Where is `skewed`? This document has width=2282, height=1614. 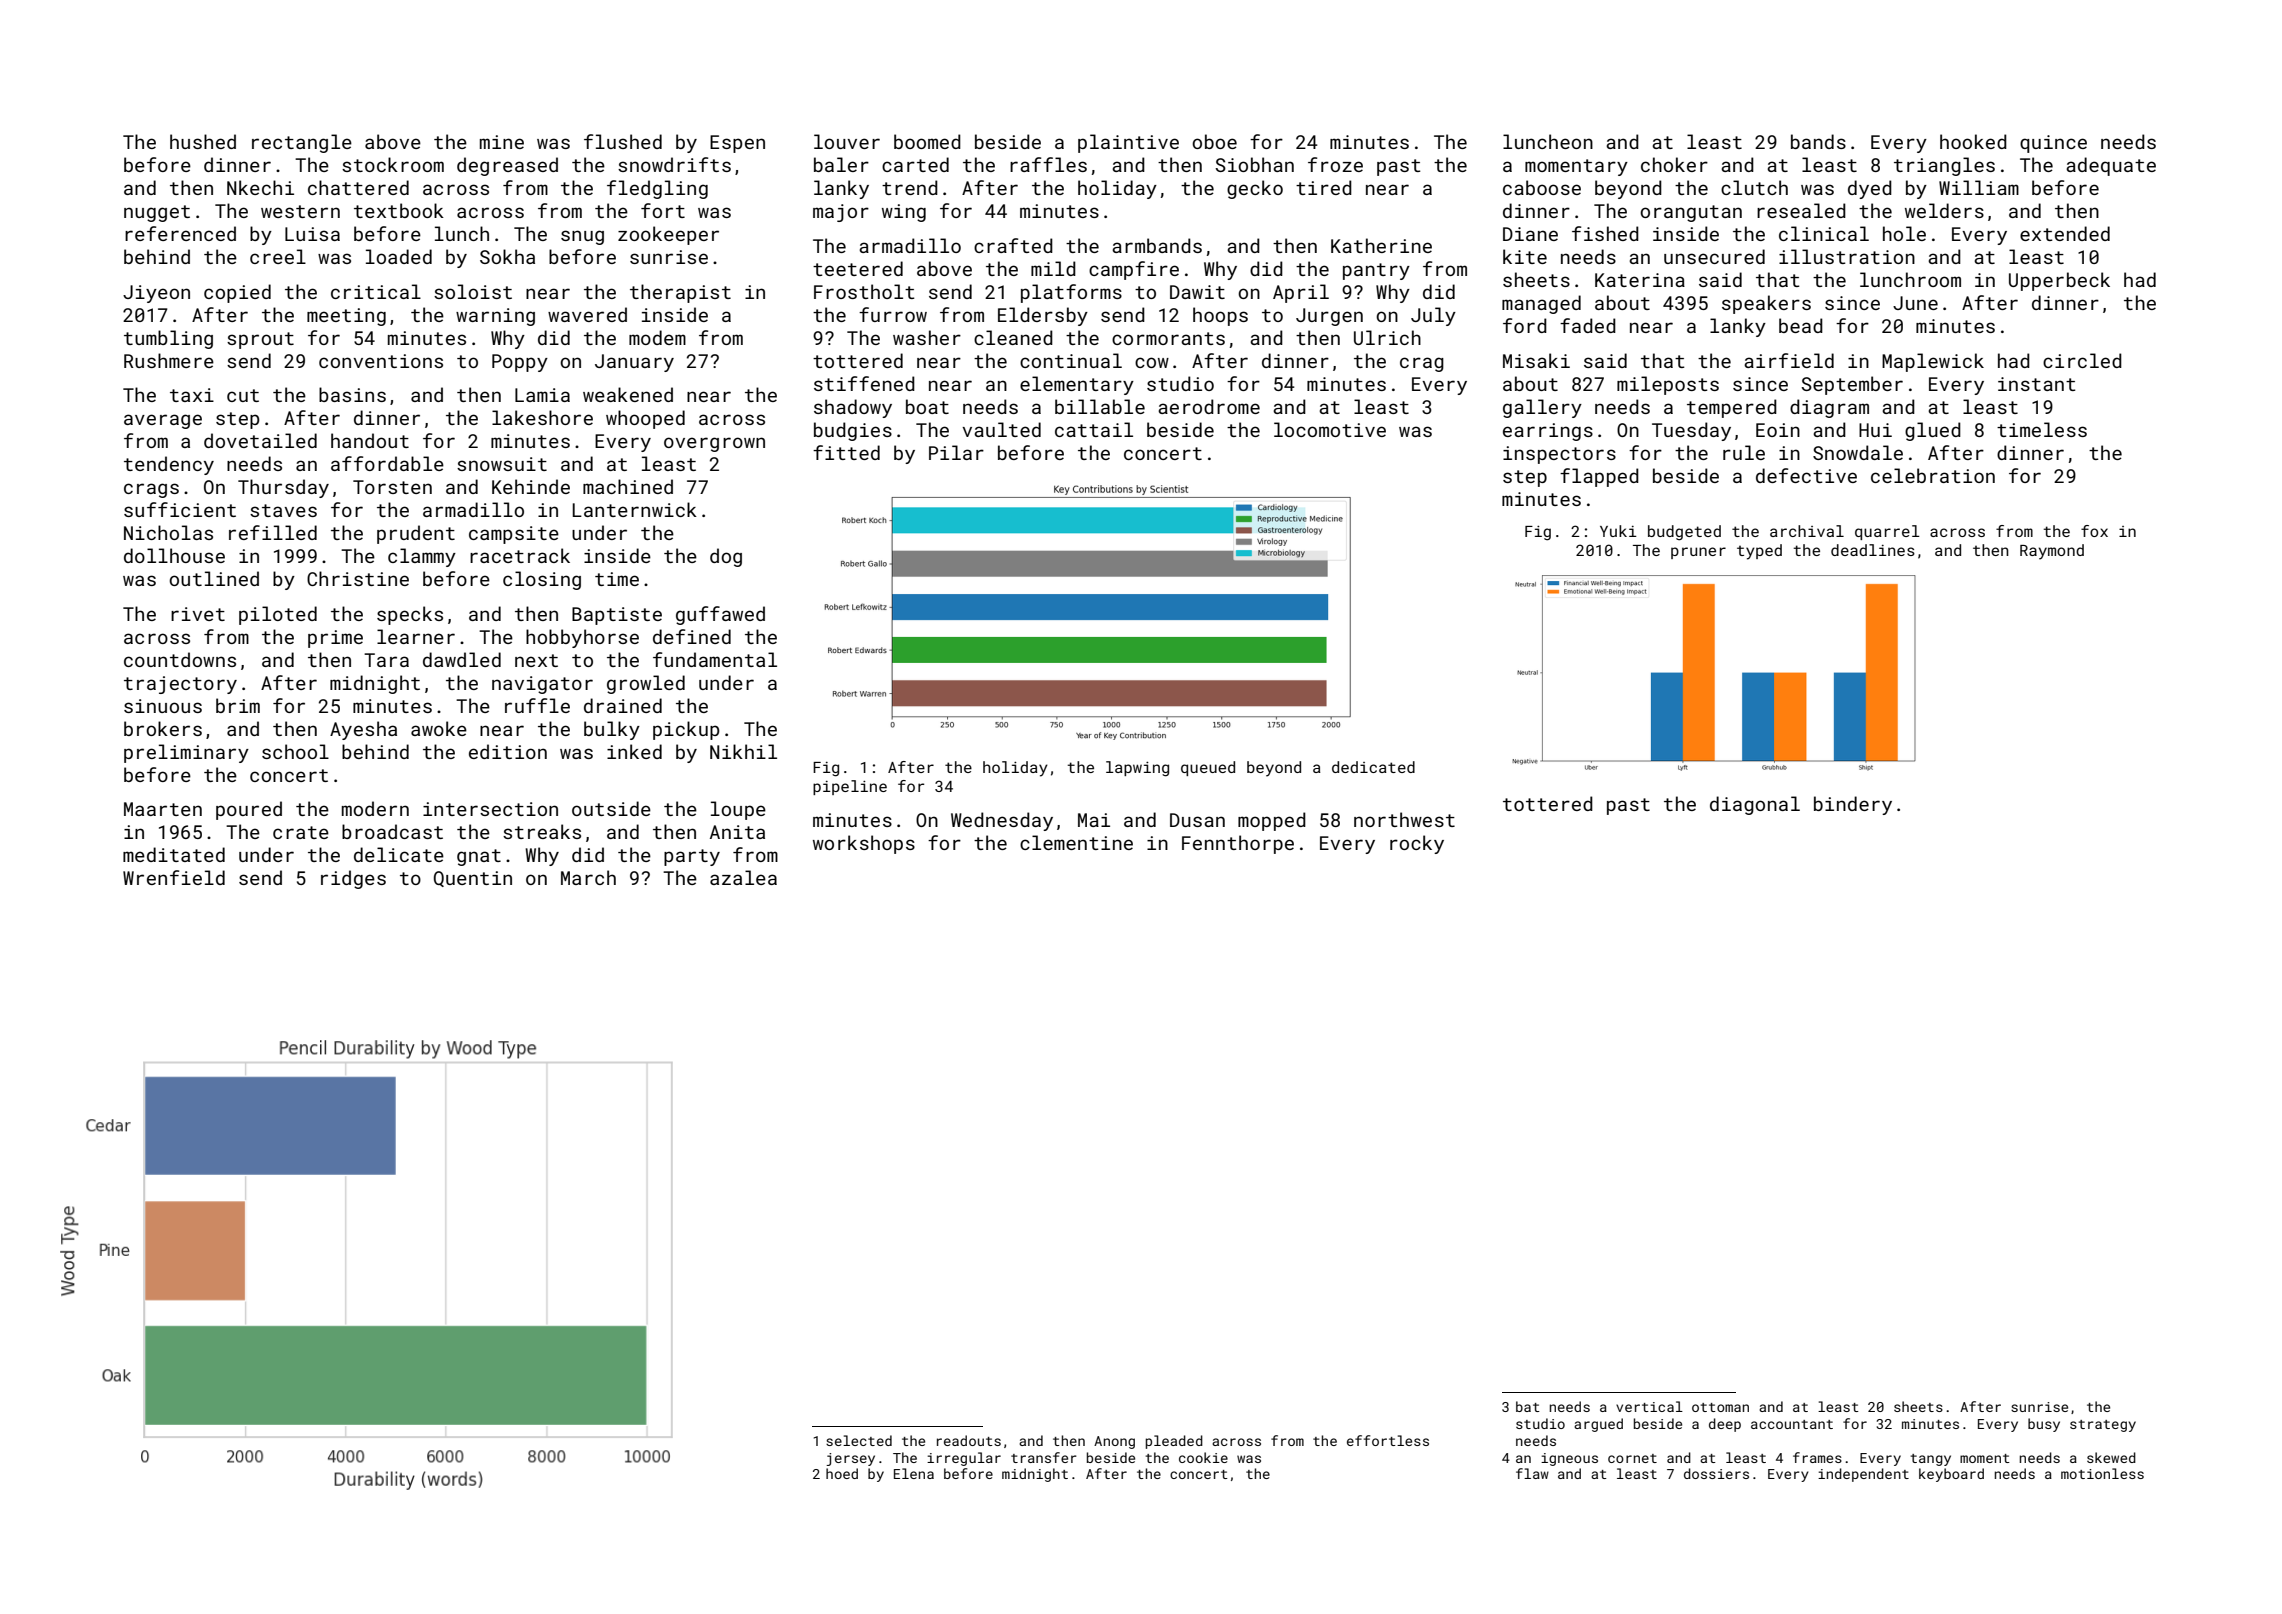
skewed is located at coordinates (2111, 1457).
